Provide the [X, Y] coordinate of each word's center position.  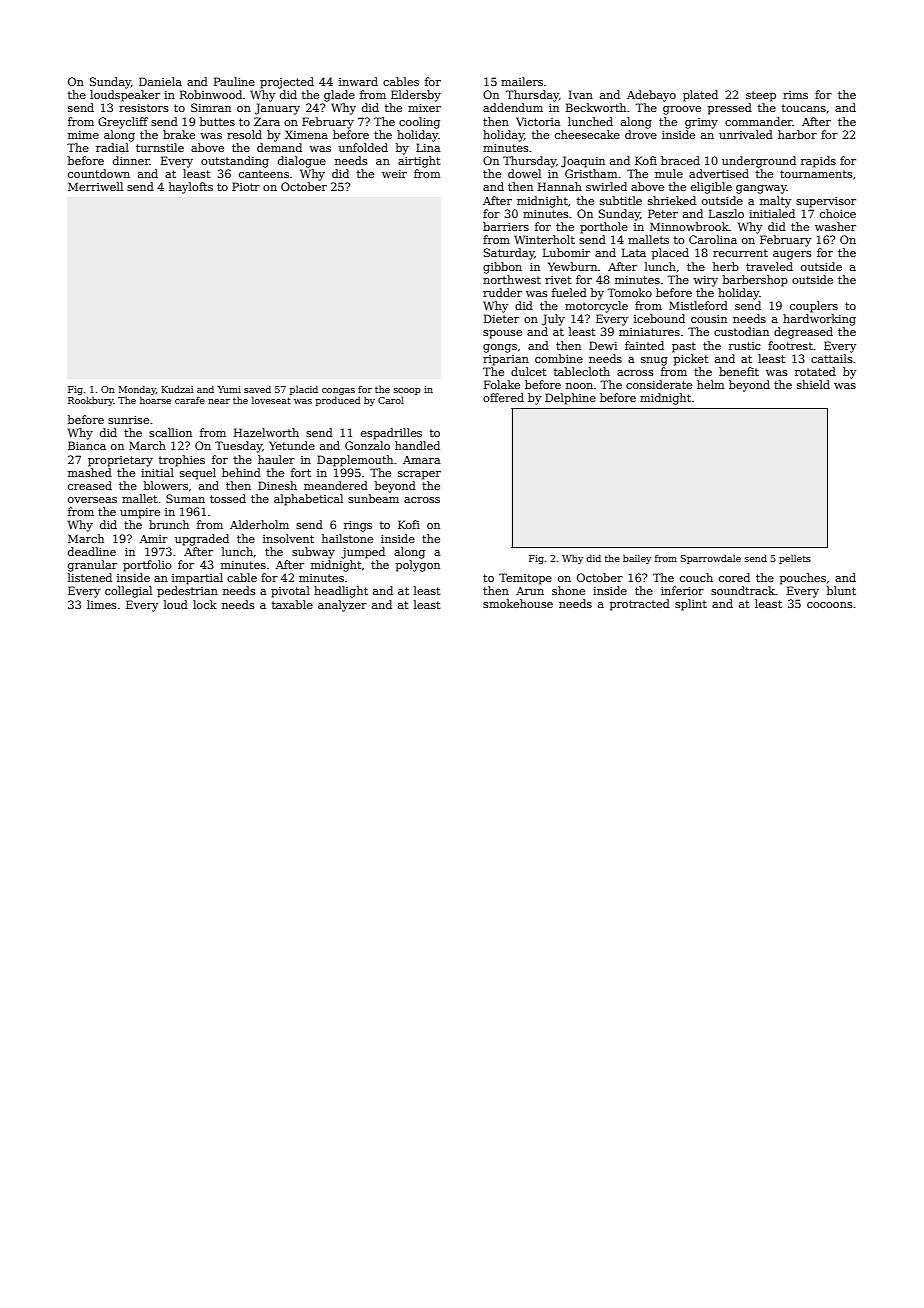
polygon [418, 566]
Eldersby [416, 96]
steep [761, 96]
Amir [154, 539]
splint [691, 605]
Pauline [234, 81]
